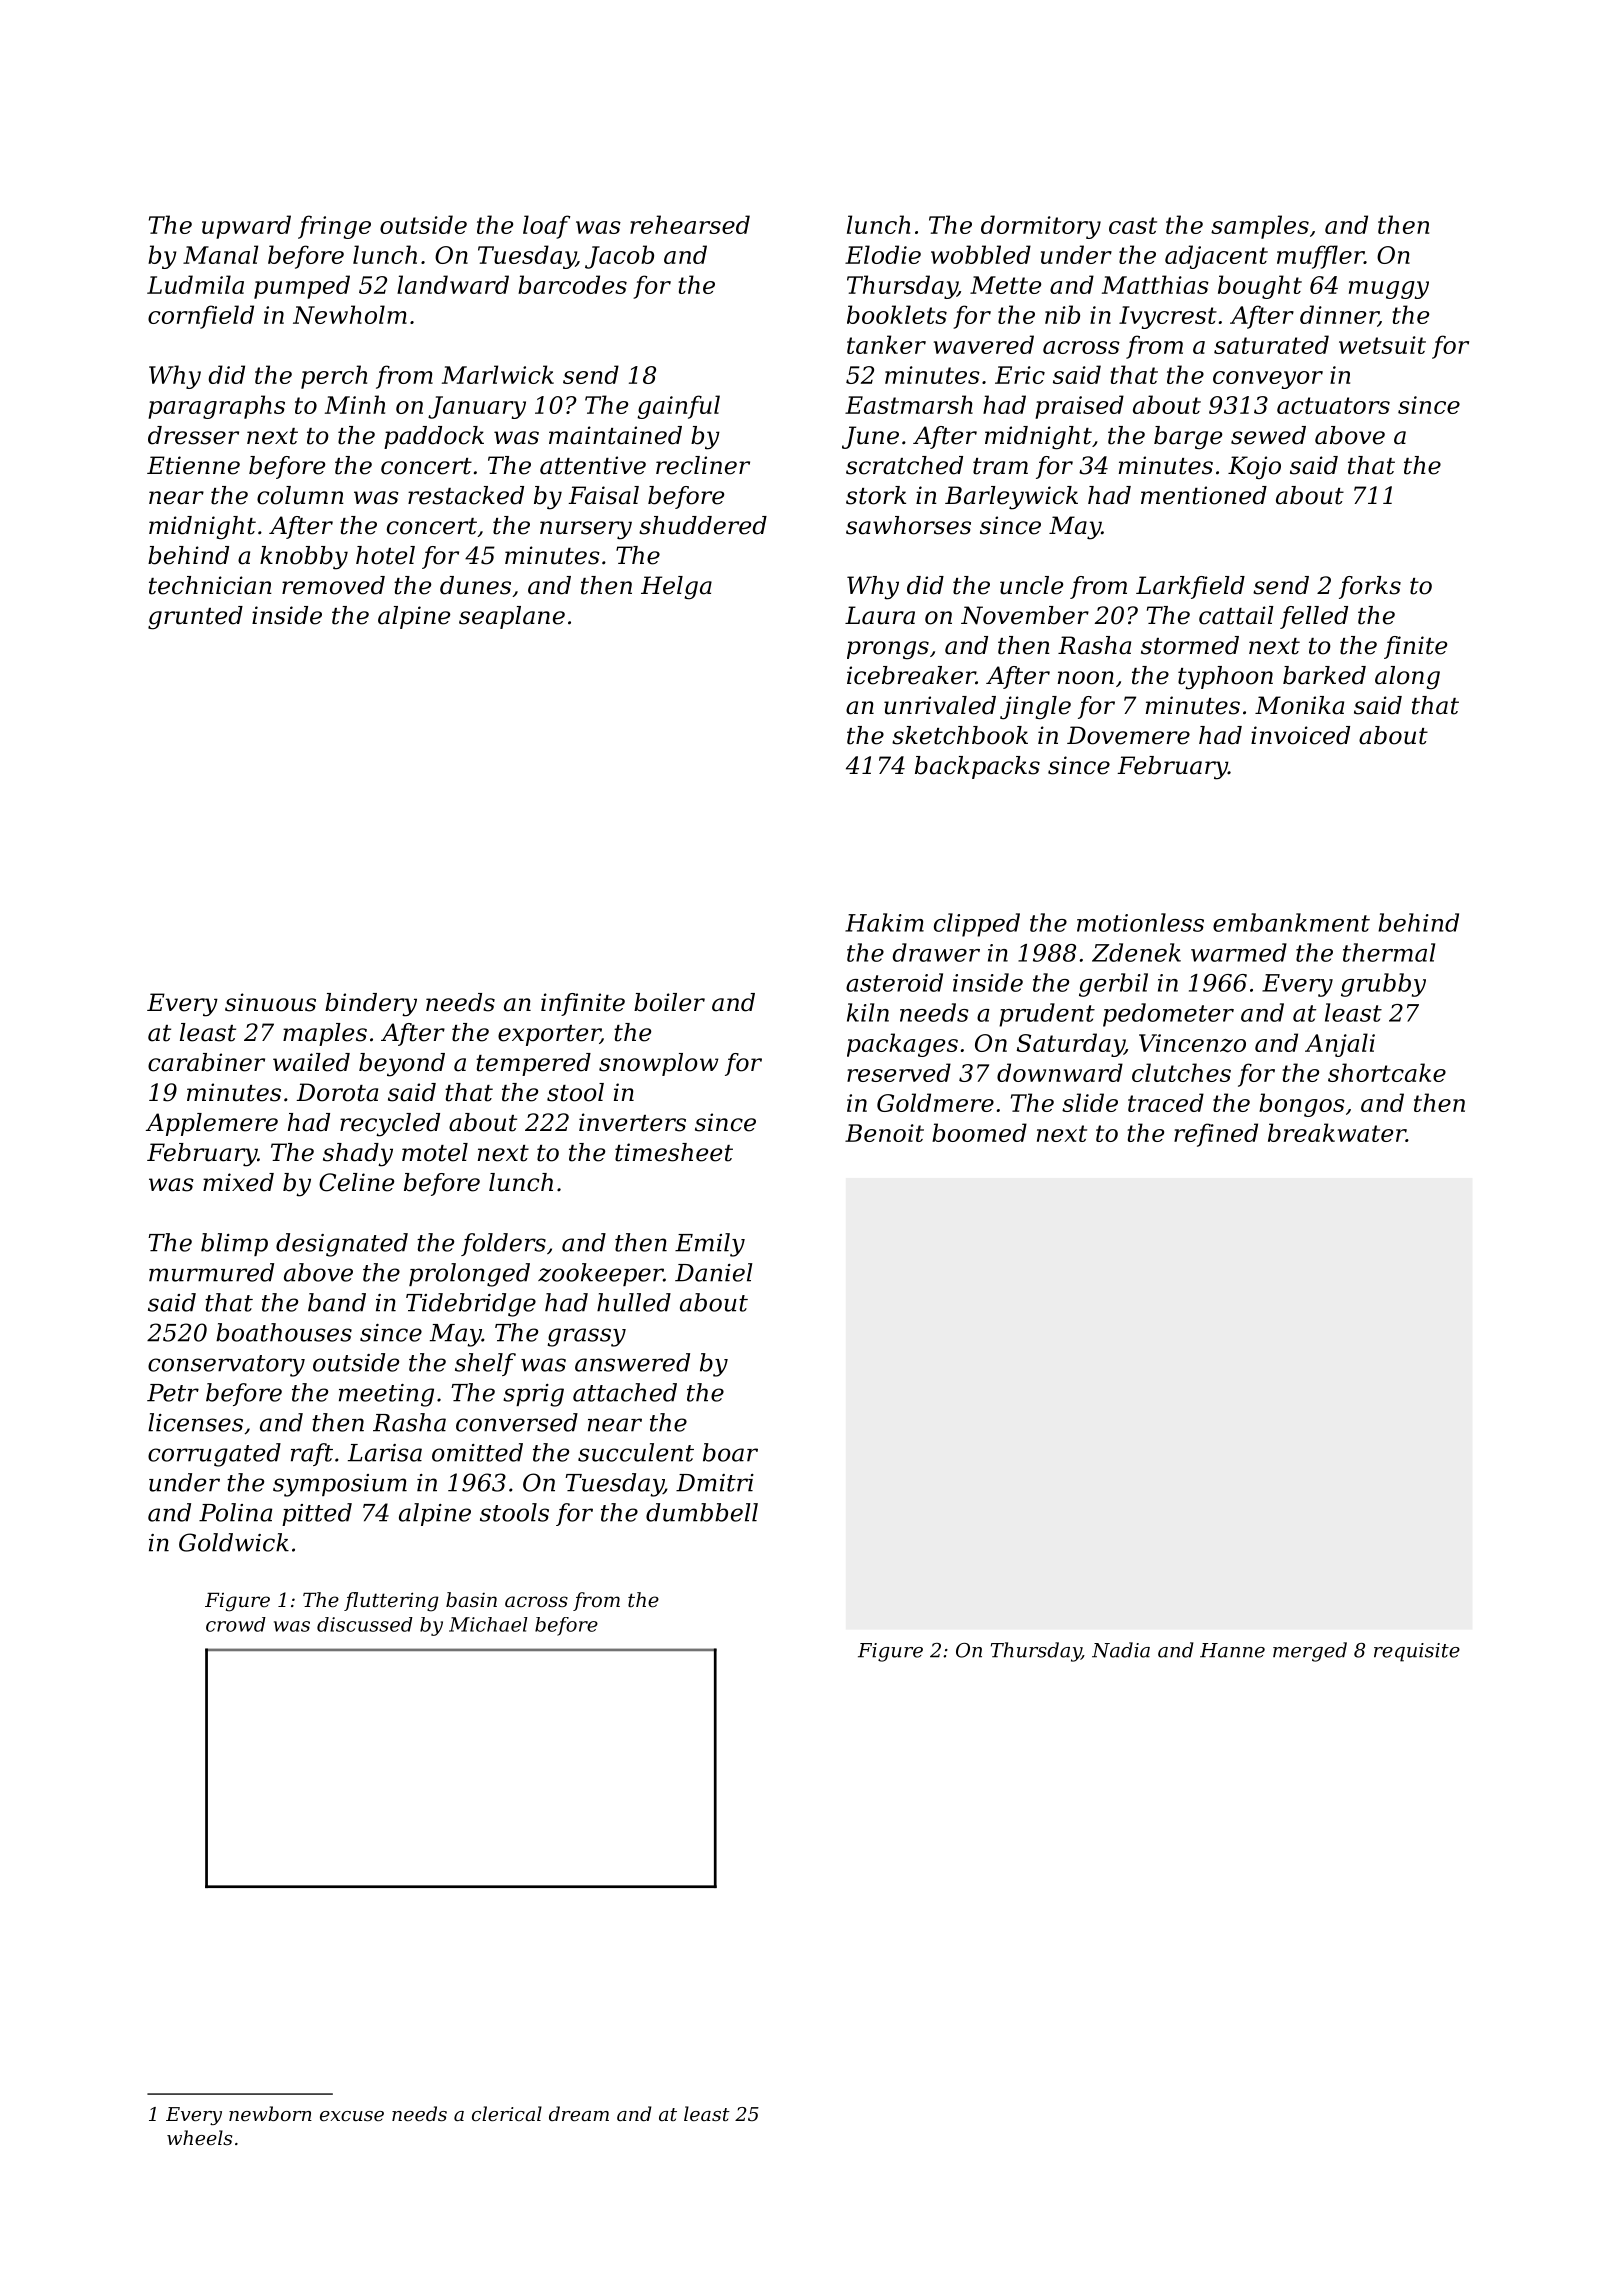  What do you see at coordinates (371, 1005) in the screenshot?
I see `bindery` at bounding box center [371, 1005].
